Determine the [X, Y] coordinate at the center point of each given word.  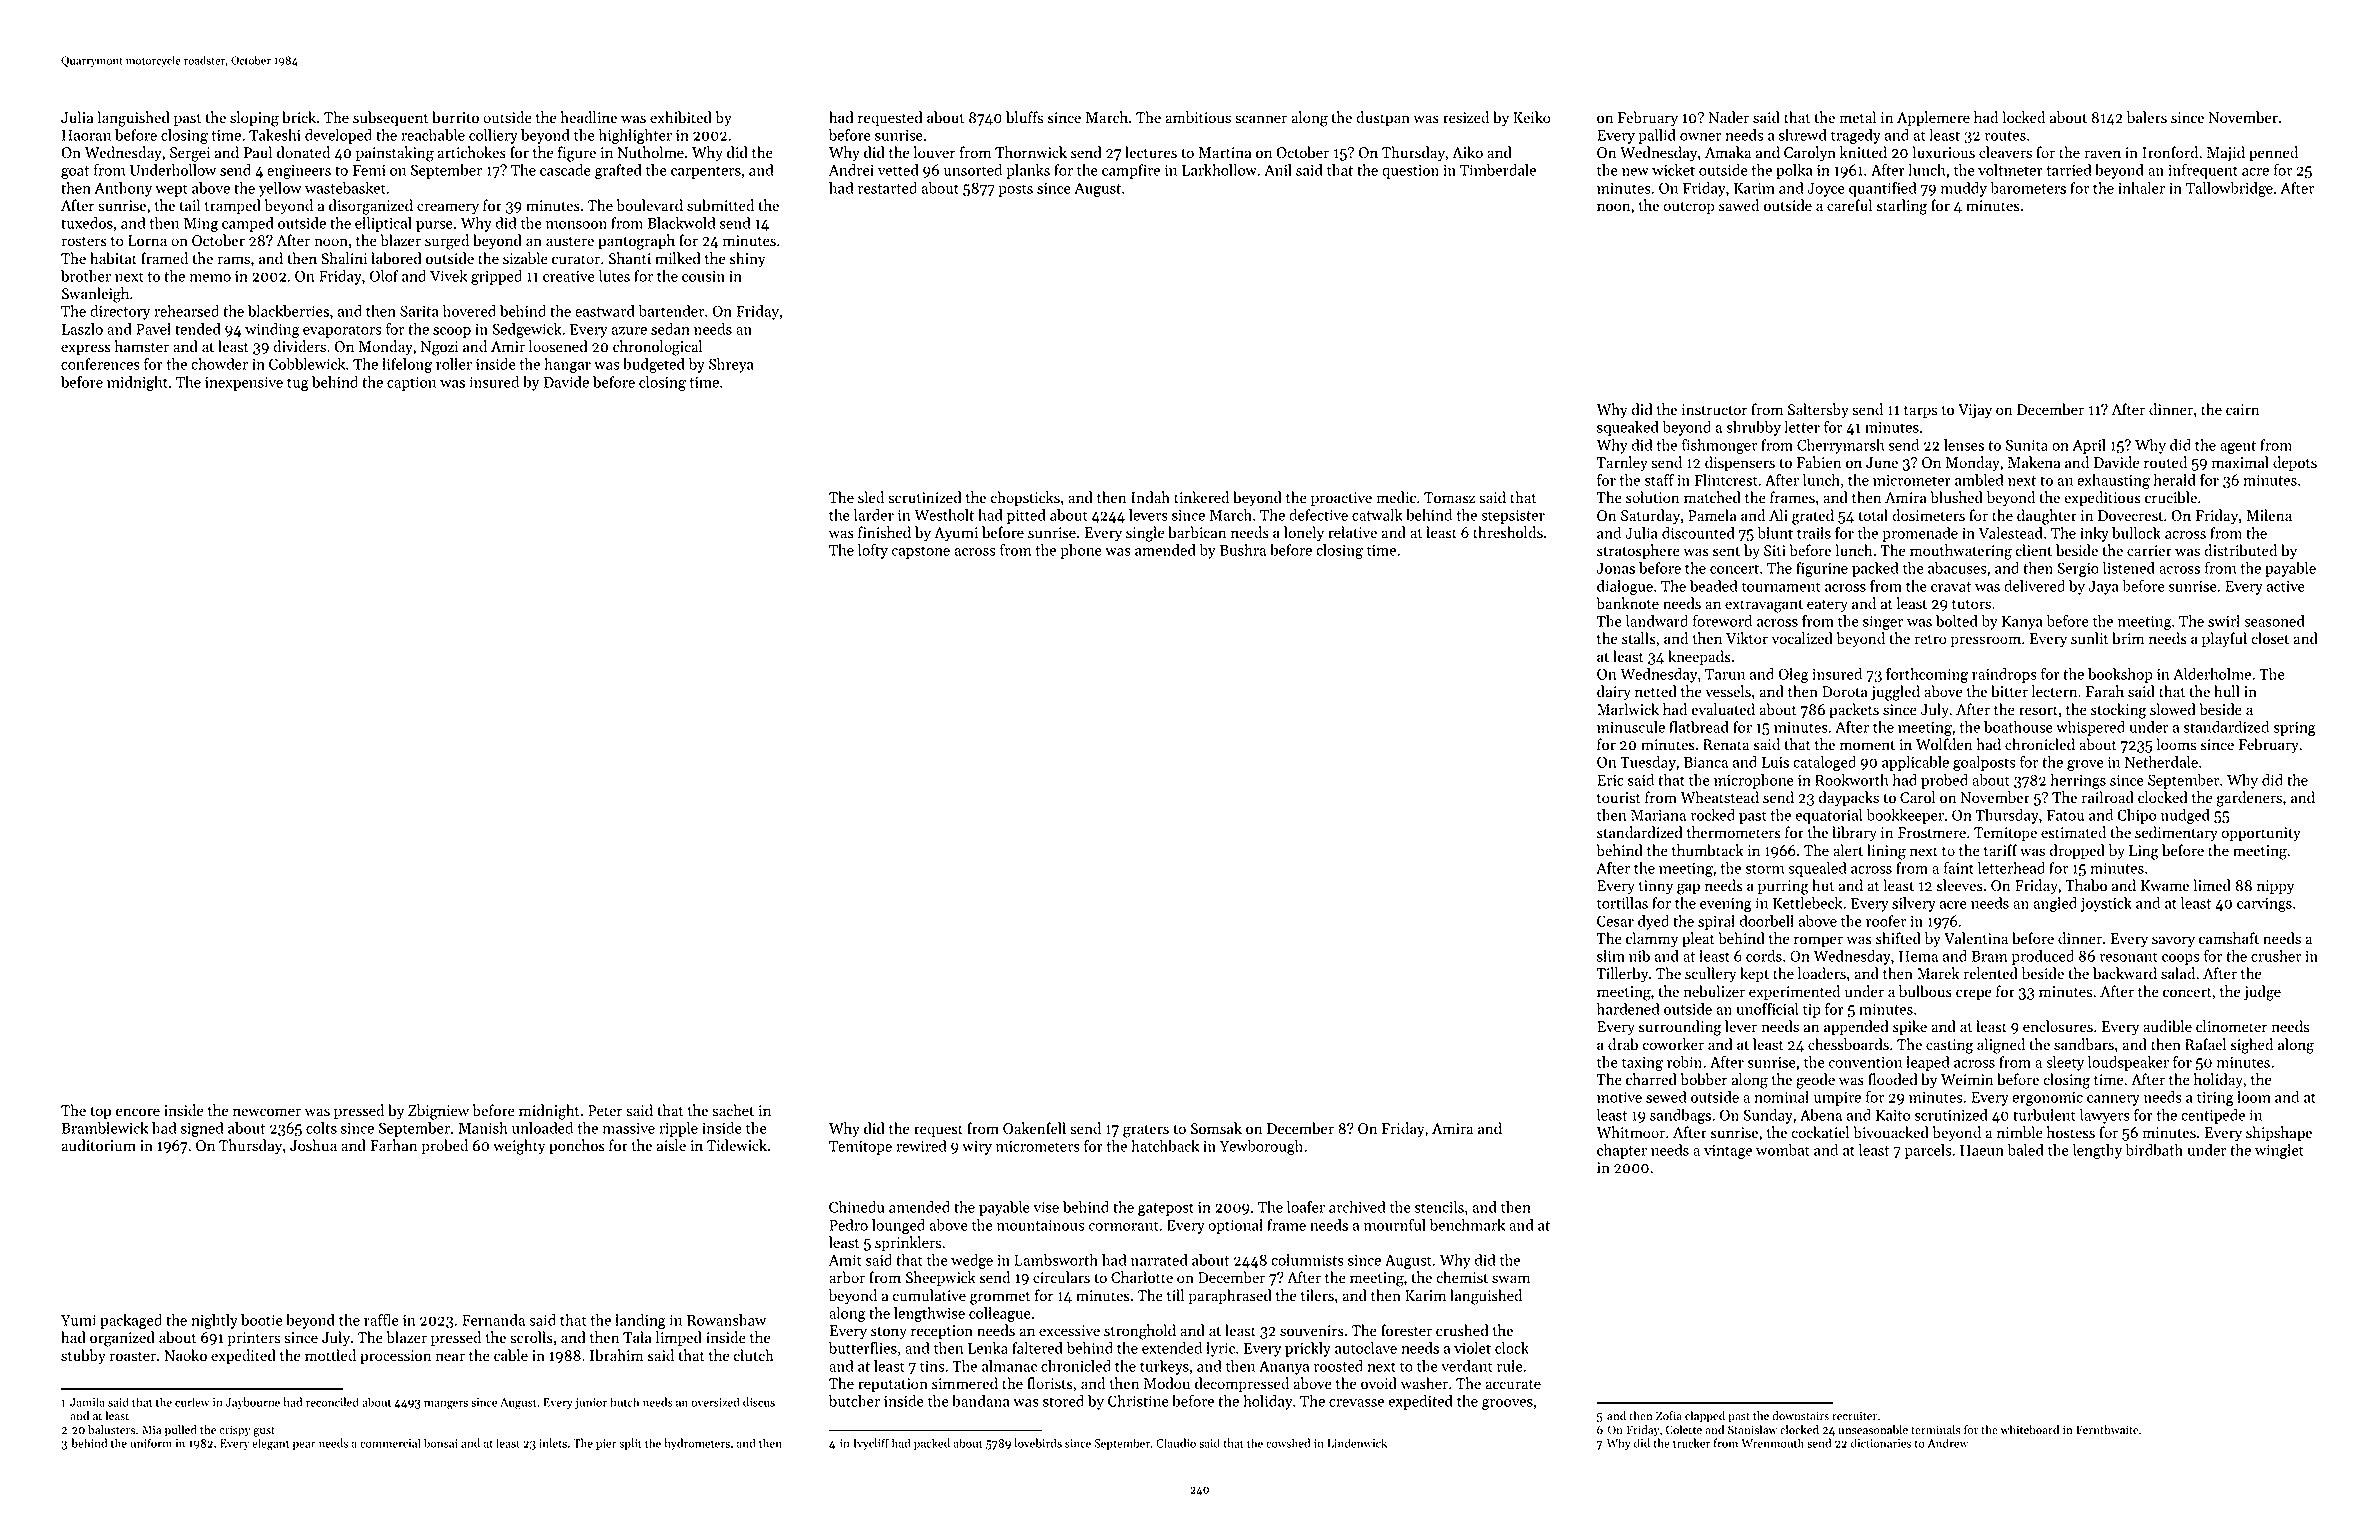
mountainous [1040, 1225]
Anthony [123, 189]
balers [2147, 117]
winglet [2279, 1151]
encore [138, 1112]
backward [2125, 973]
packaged [131, 1321]
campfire [1131, 171]
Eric [1610, 780]
